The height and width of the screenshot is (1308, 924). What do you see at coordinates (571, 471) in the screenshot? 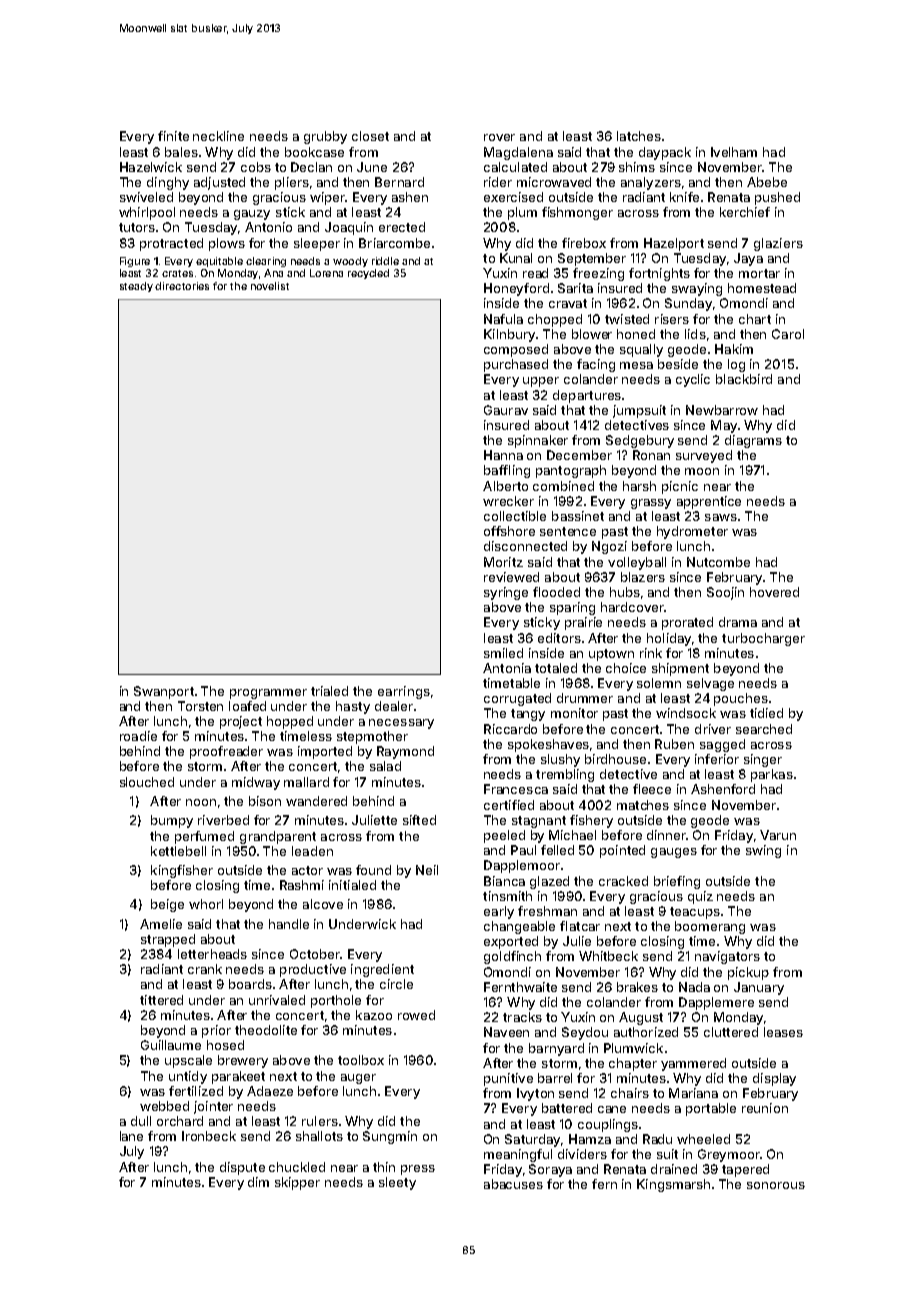
I see `pantograph` at bounding box center [571, 471].
